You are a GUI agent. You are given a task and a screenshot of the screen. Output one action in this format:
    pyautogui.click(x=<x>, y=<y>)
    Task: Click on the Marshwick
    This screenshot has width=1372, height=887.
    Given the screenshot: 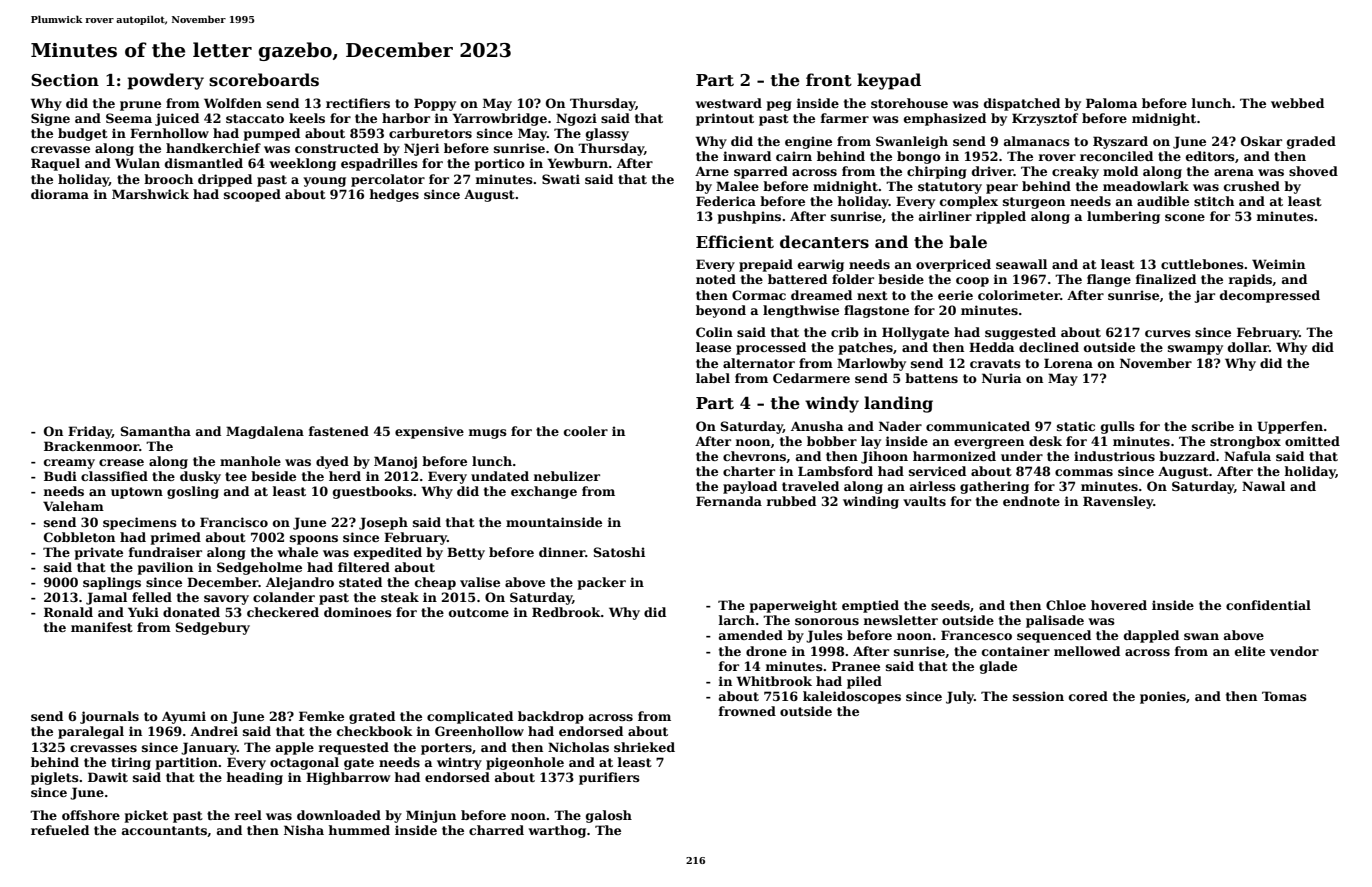 What is the action you would take?
    pyautogui.click(x=150, y=194)
